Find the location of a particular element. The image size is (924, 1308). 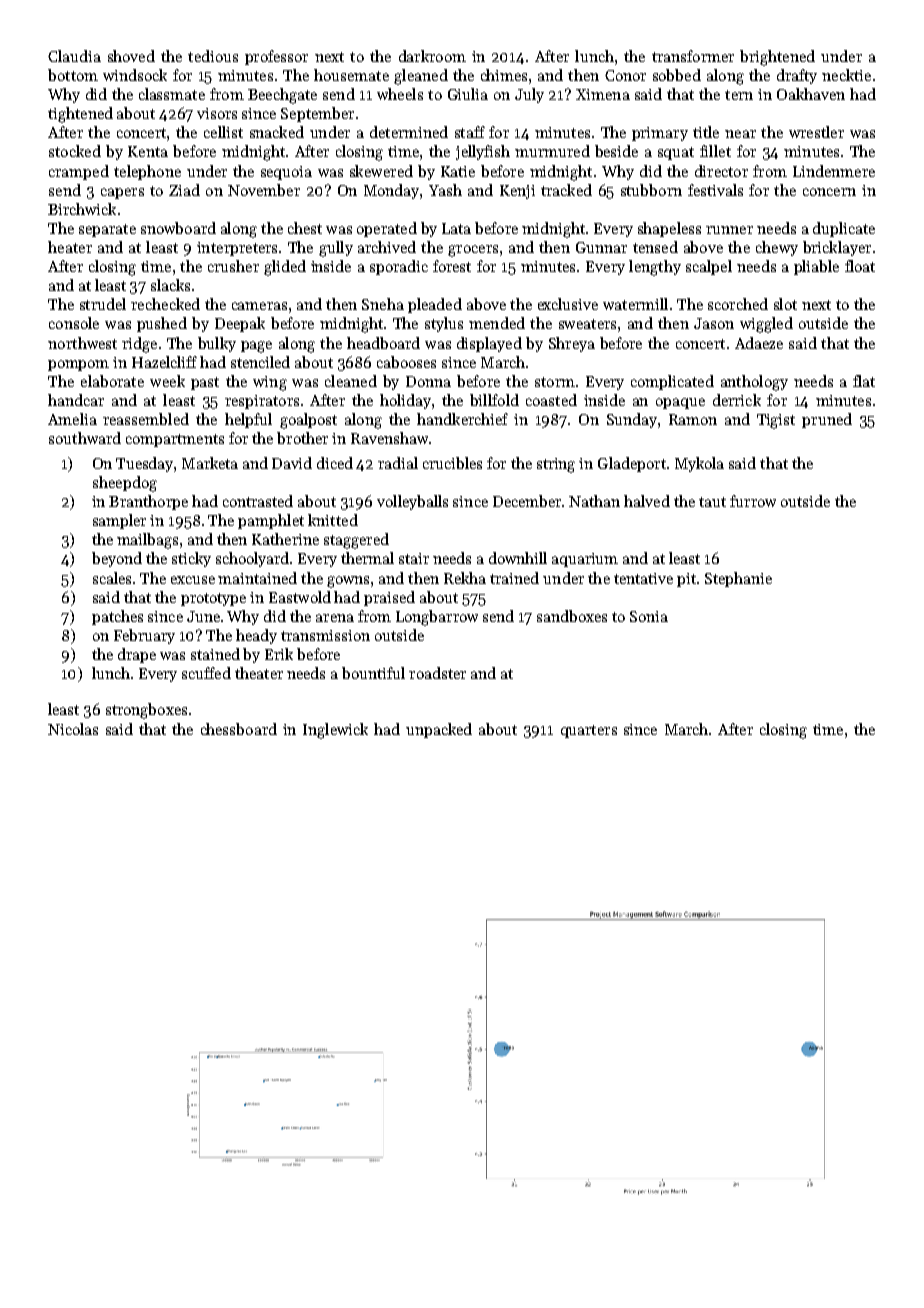

Ravenshaw is located at coordinates (389, 438).
